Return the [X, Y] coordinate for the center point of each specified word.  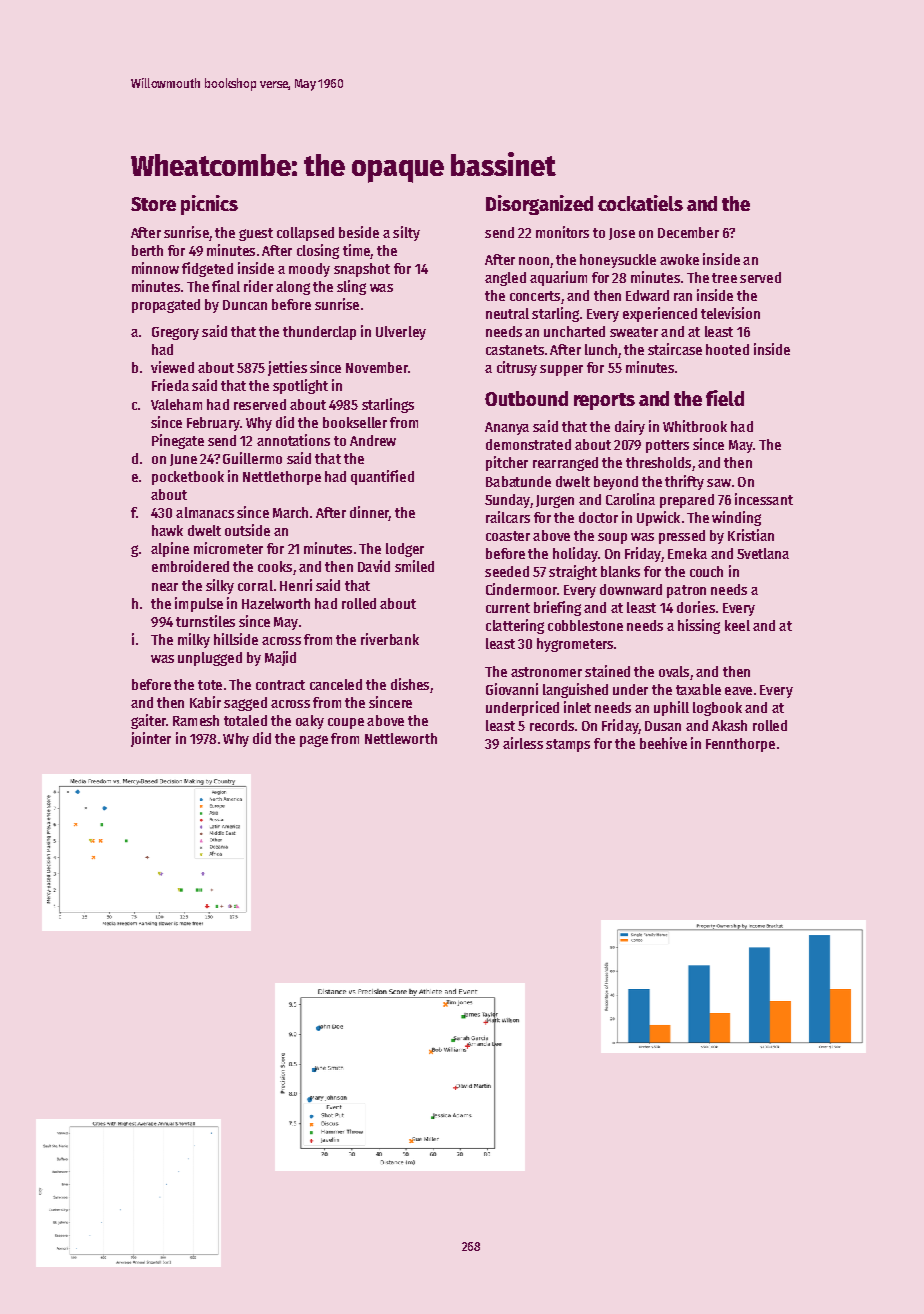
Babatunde [518, 481]
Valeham [176, 404]
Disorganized [539, 205]
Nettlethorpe [282, 478]
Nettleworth [401, 738]
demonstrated [528, 444]
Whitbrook [695, 426]
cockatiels [640, 203]
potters [667, 446]
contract [280, 685]
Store [153, 204]
